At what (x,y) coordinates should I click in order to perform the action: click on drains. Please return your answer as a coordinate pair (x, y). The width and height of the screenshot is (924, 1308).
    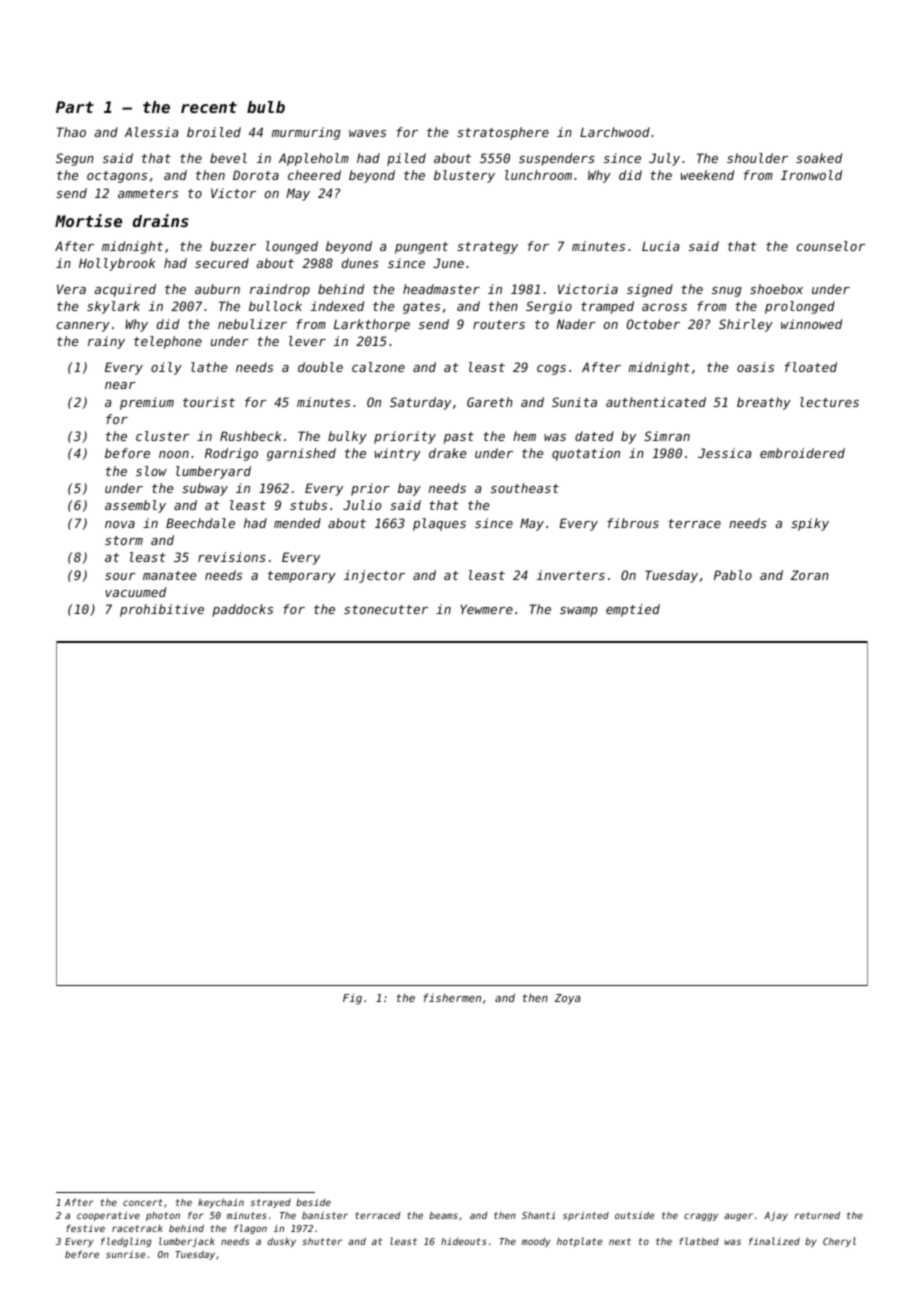
    Looking at the image, I should click on (161, 220).
